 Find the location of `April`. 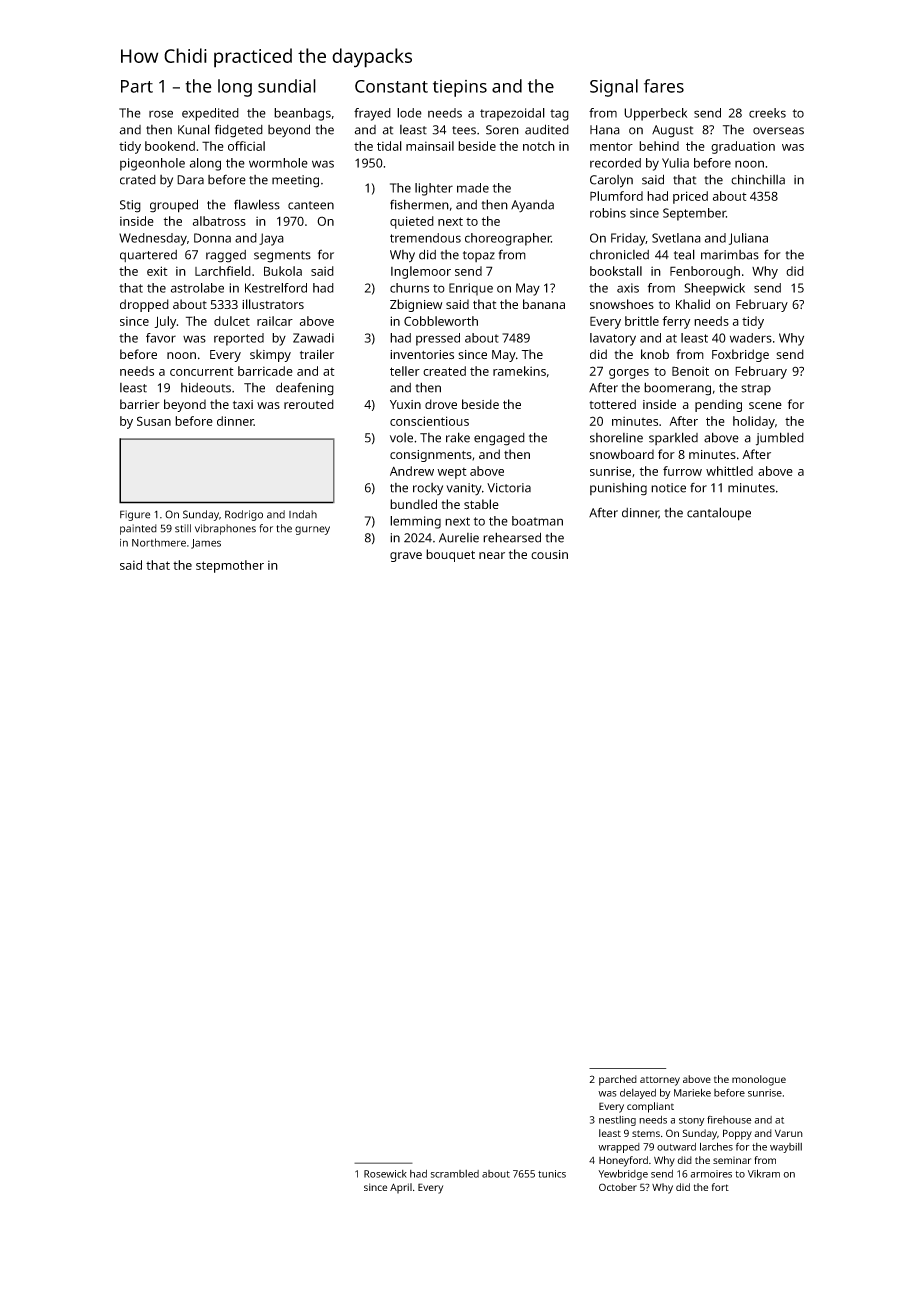

April is located at coordinates (401, 1188).
